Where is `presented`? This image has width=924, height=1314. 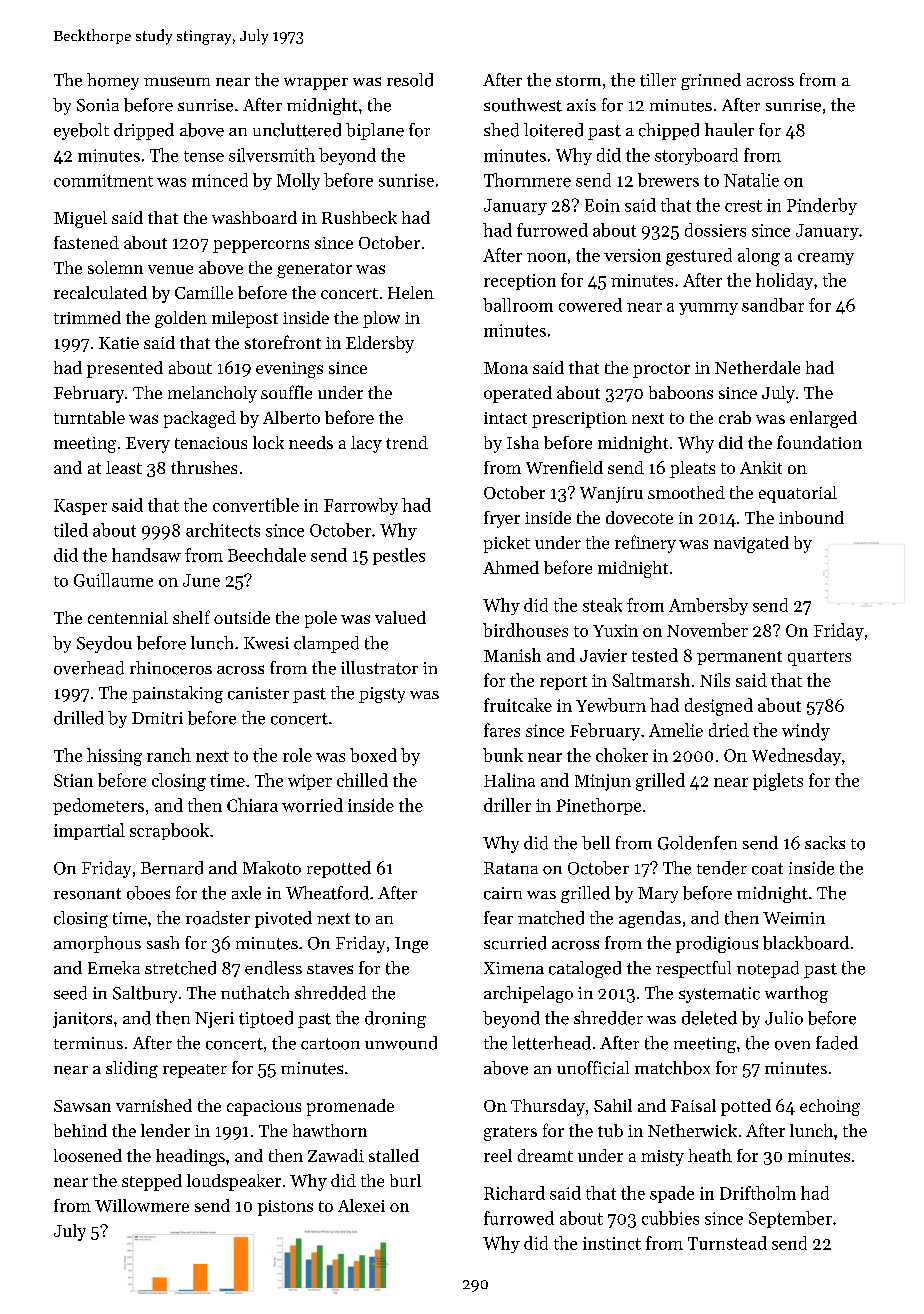 presented is located at coordinates (125, 369).
